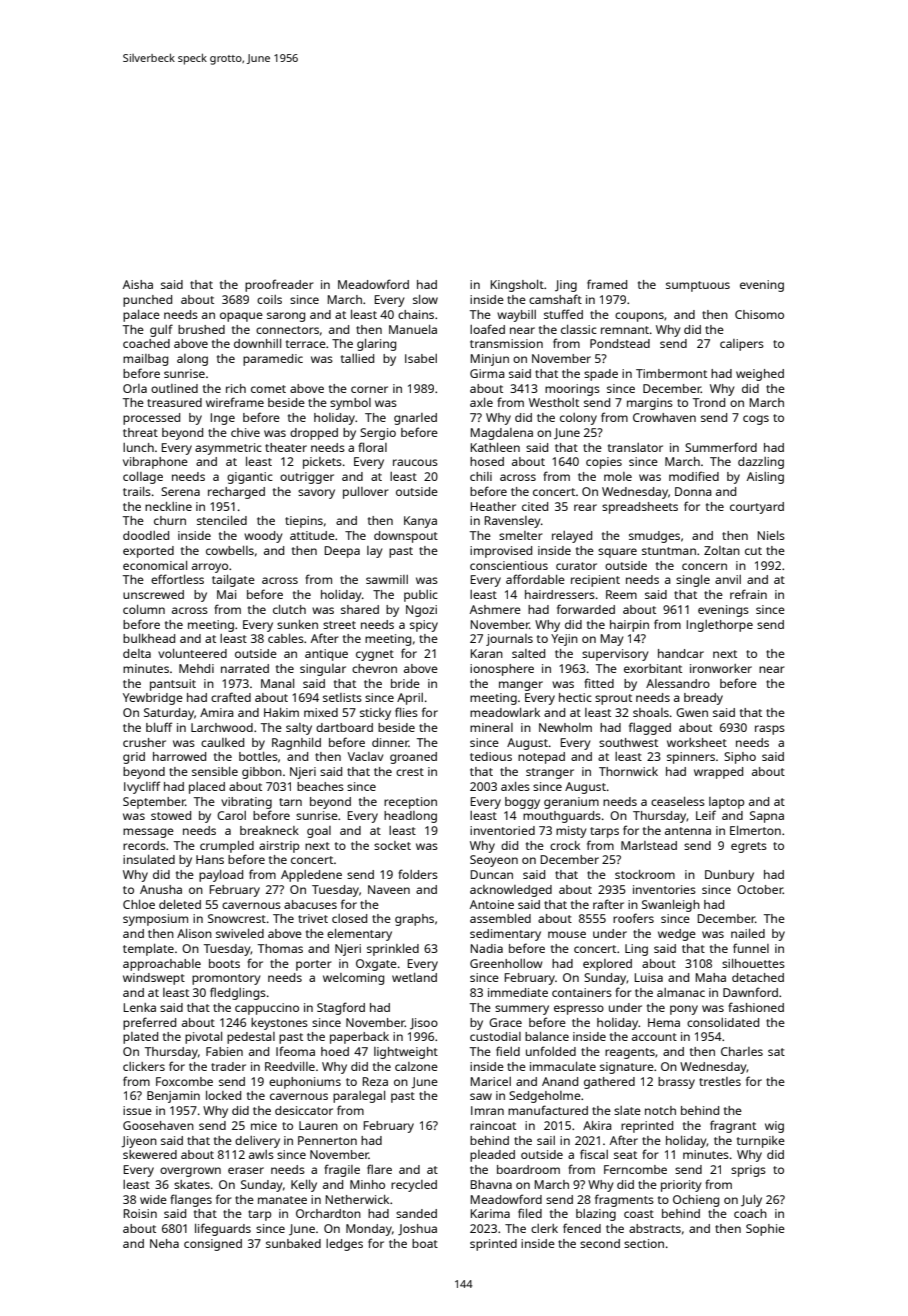  Describe the element at coordinates (140, 1213) in the screenshot. I see `Roisin` at that location.
